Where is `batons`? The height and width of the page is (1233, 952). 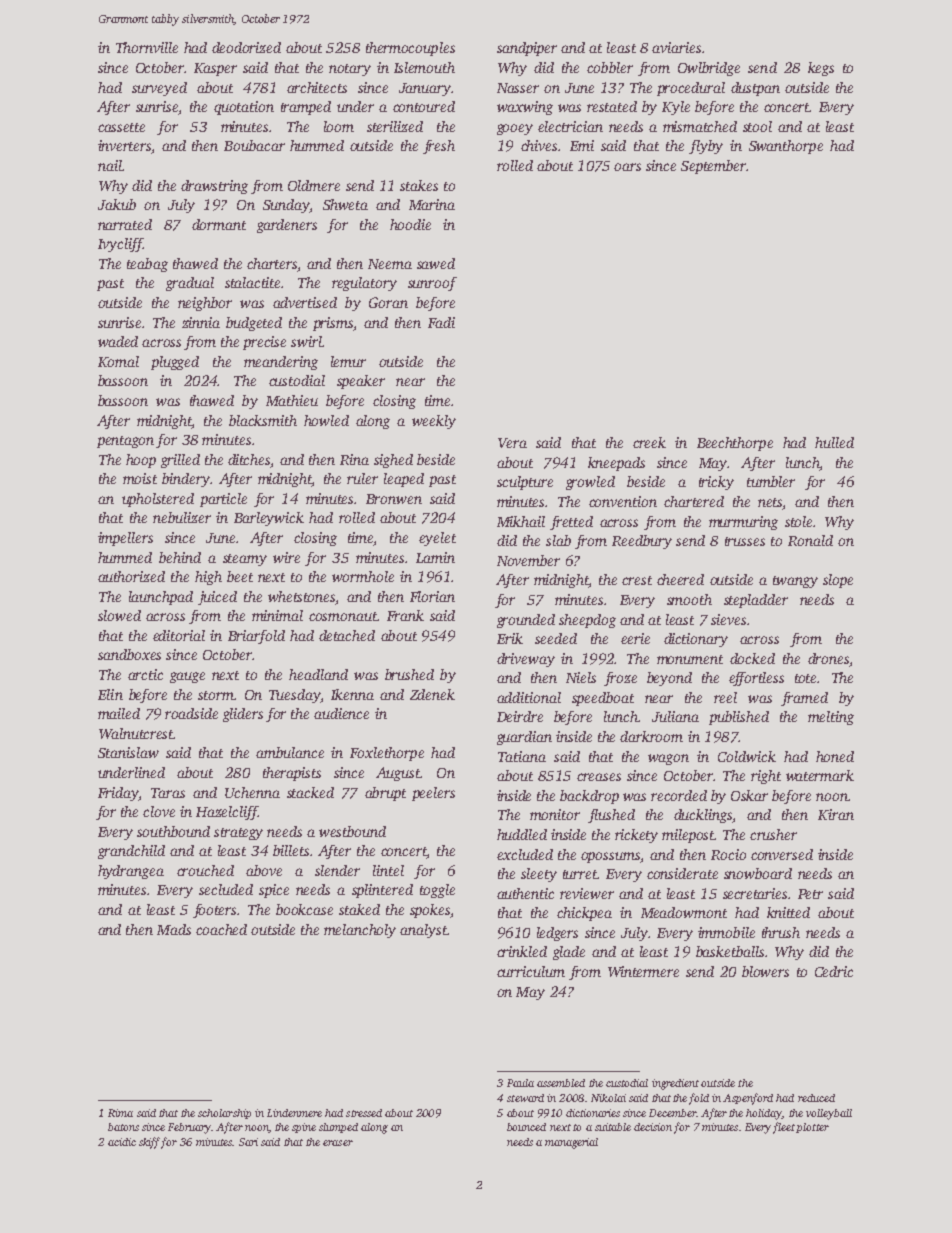
batons is located at coordinates (123, 1127).
